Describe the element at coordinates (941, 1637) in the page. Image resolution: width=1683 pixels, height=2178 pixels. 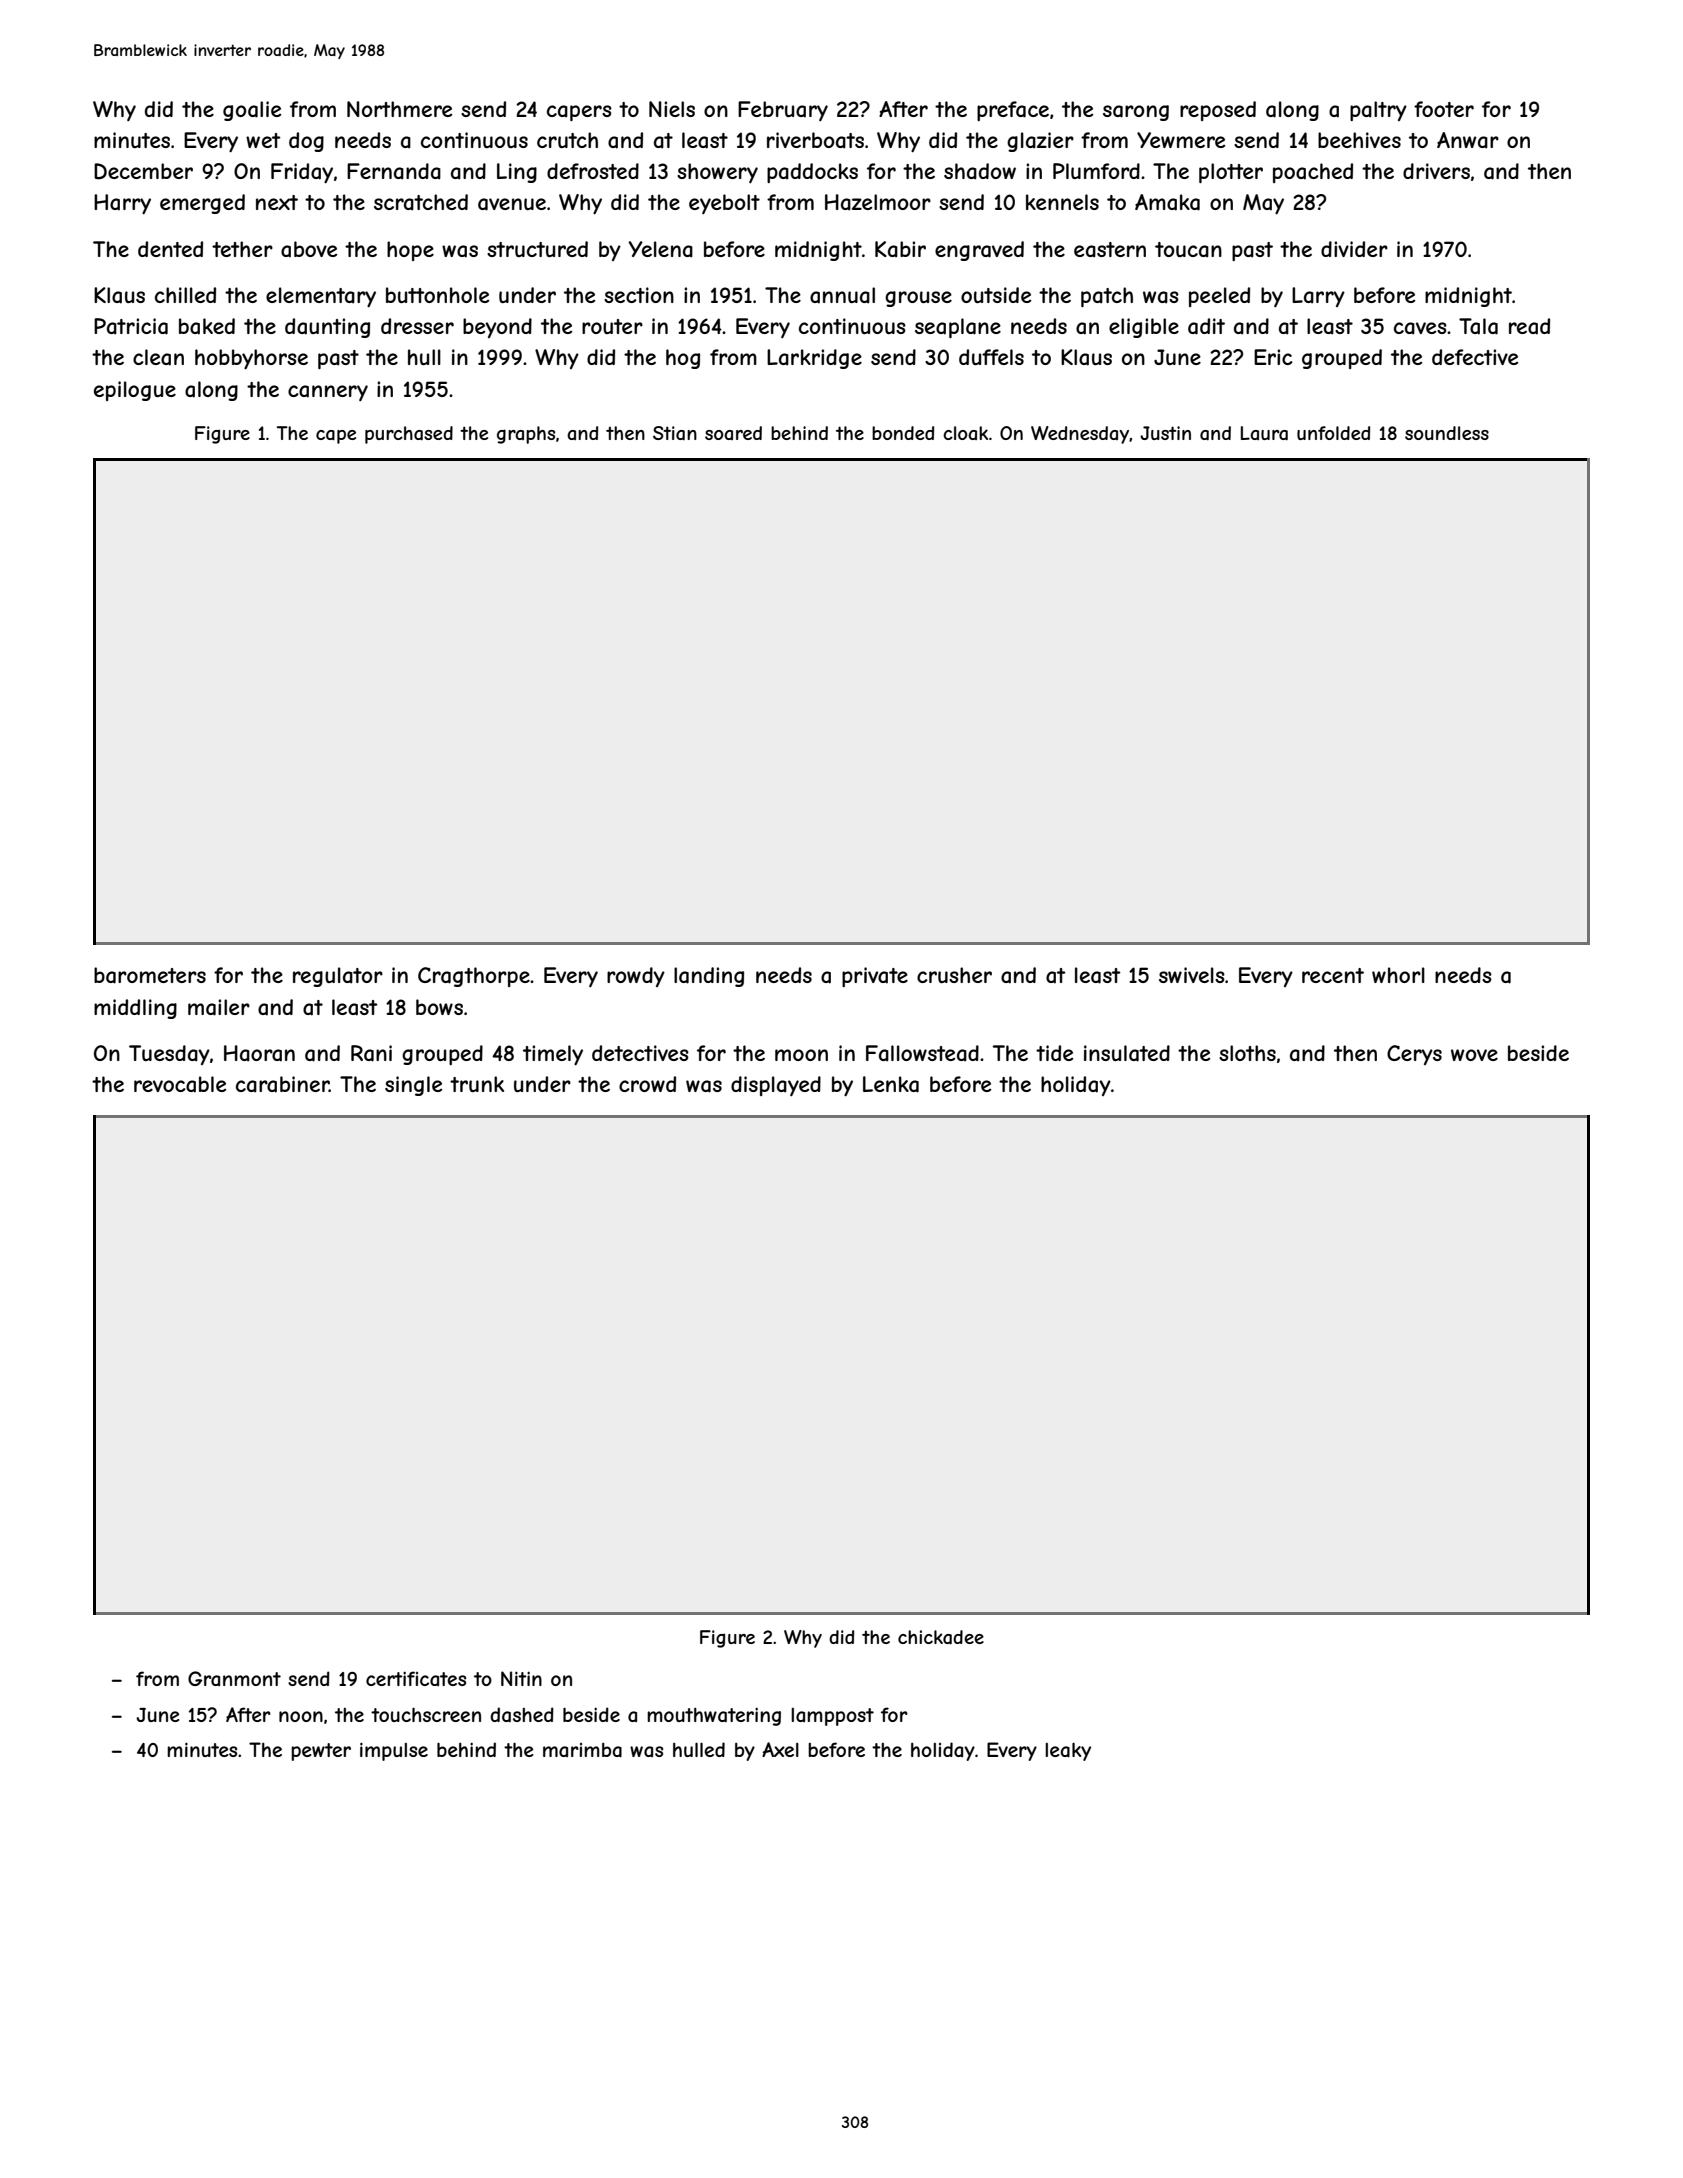
I see `chickadee` at that location.
